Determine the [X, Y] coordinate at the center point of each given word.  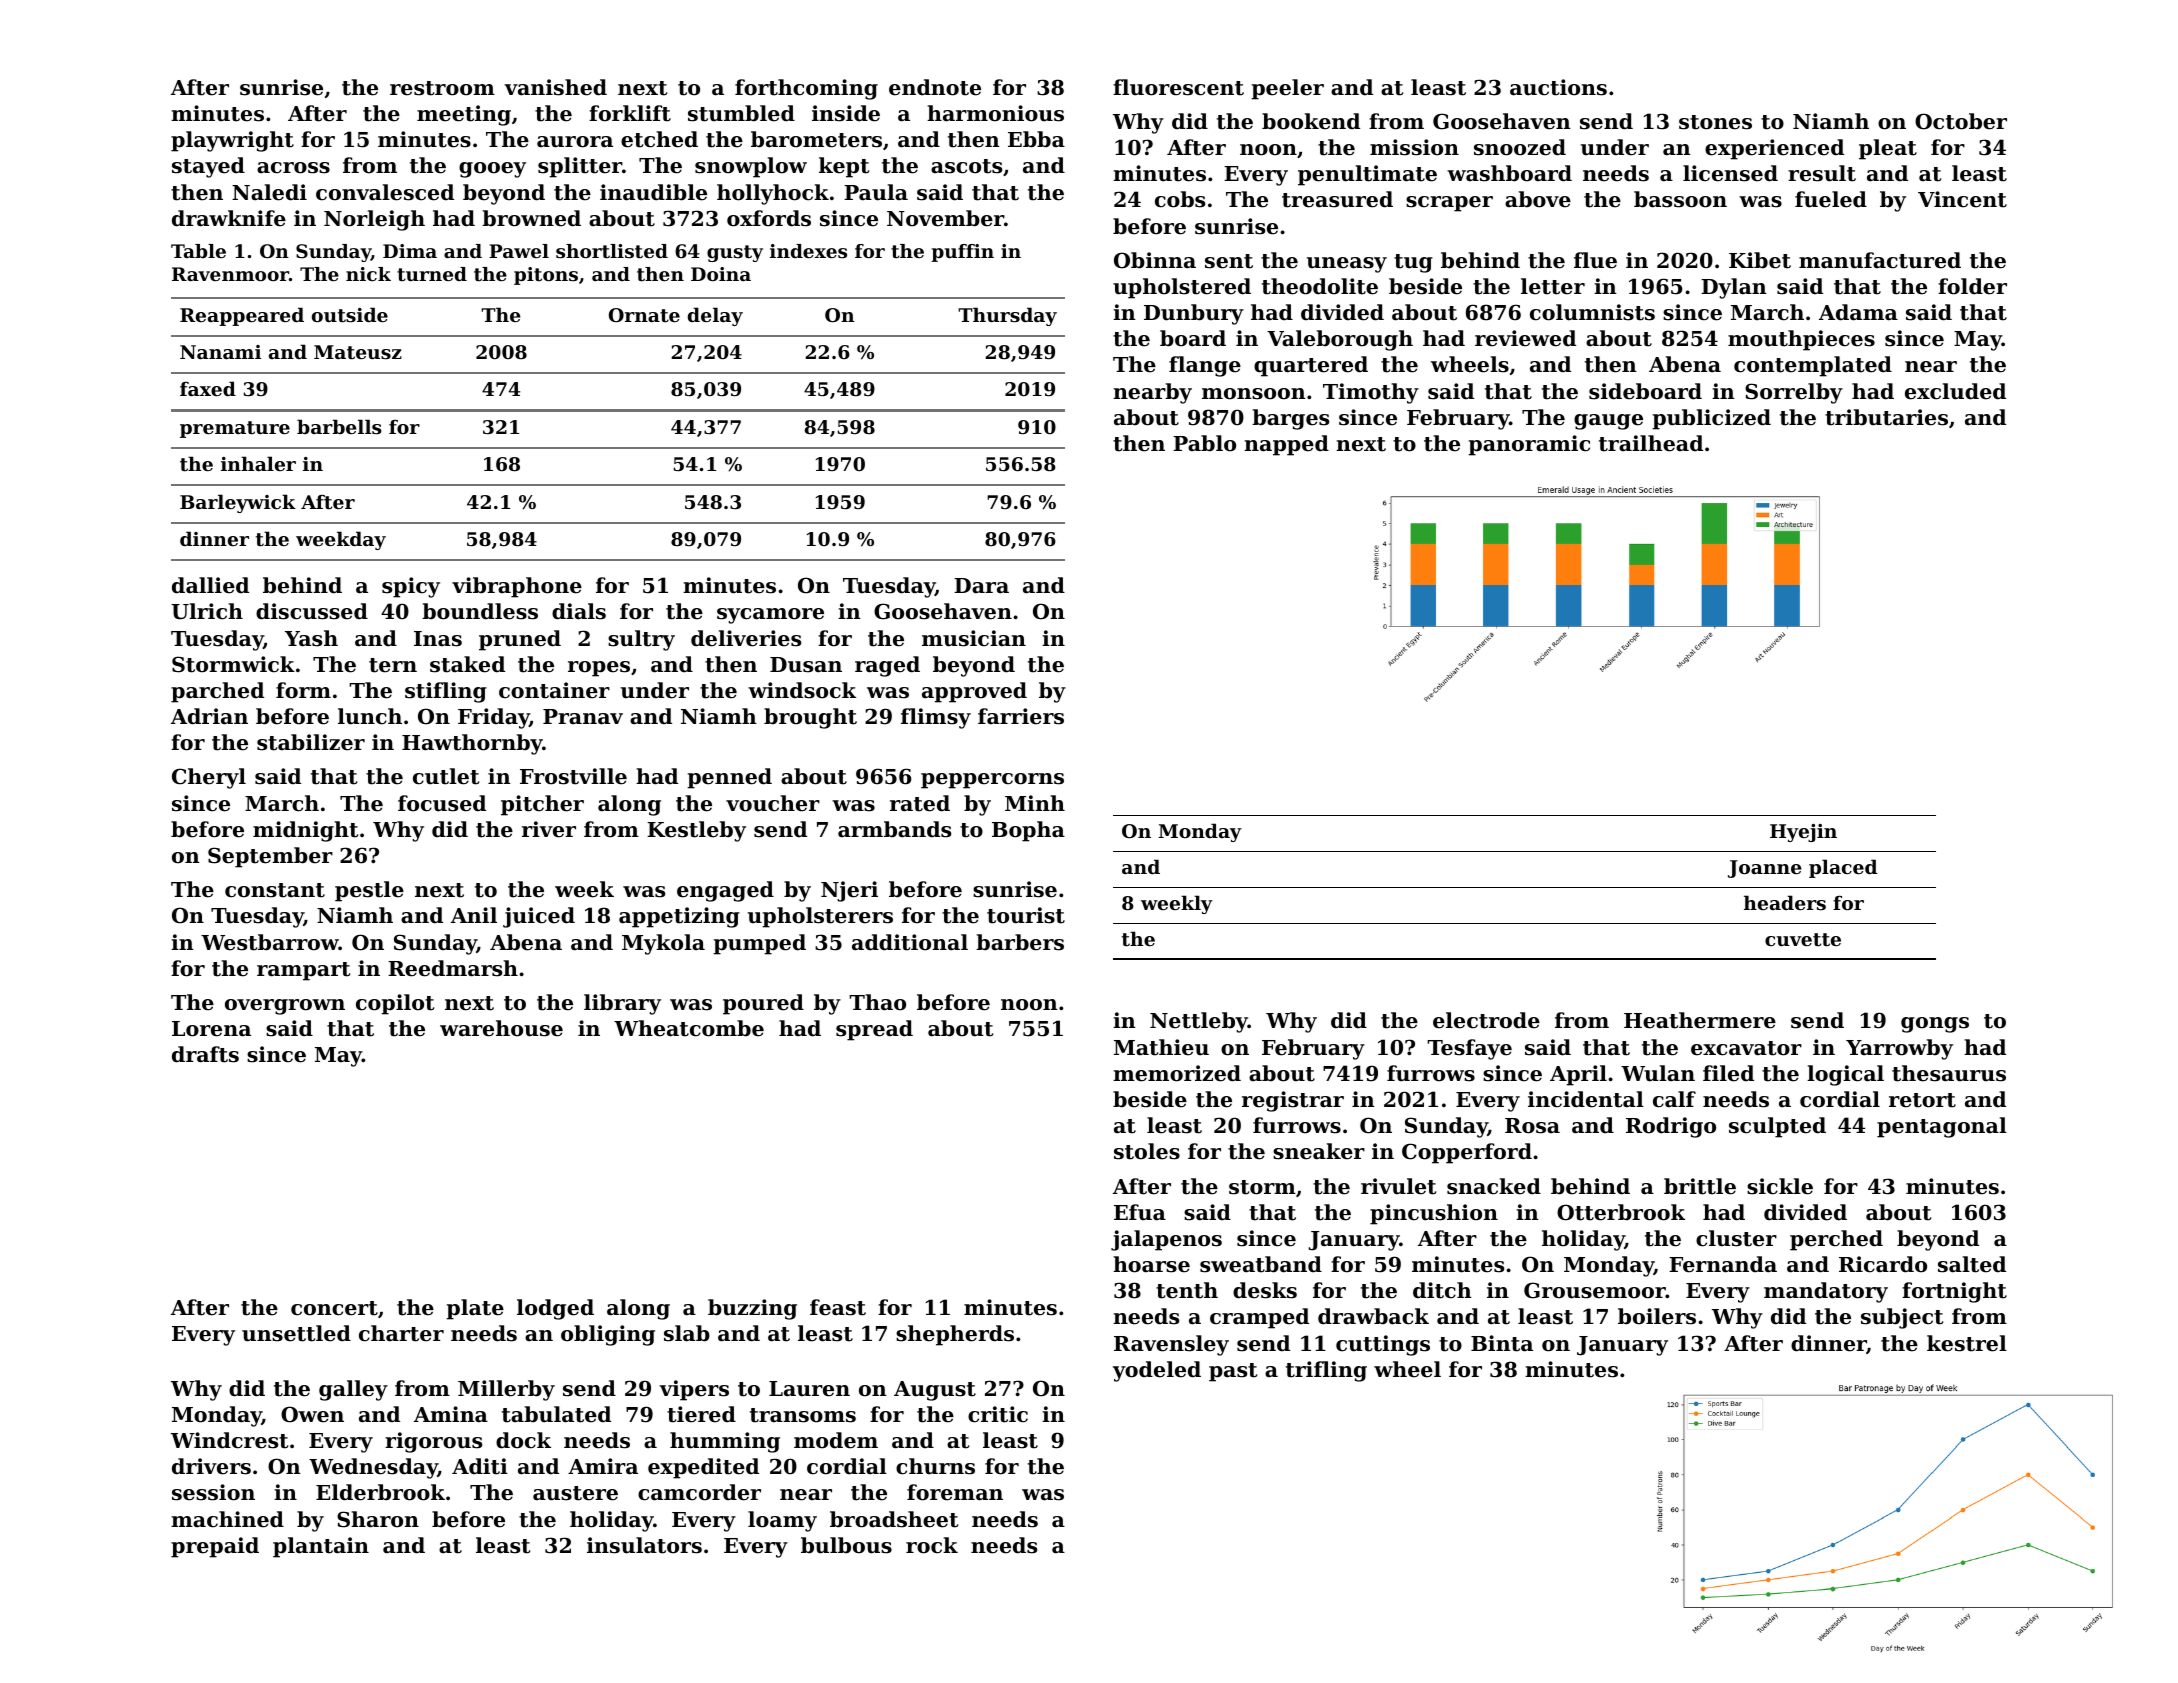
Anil [474, 915]
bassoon [1680, 199]
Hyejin [1803, 833]
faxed [208, 388]
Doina [721, 274]
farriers [1021, 716]
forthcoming [806, 89]
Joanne [1764, 869]
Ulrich [207, 611]
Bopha [1028, 831]
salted [1972, 1264]
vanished [555, 87]
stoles [1147, 1151]
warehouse [501, 1028]
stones [1715, 122]
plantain [321, 1547]
